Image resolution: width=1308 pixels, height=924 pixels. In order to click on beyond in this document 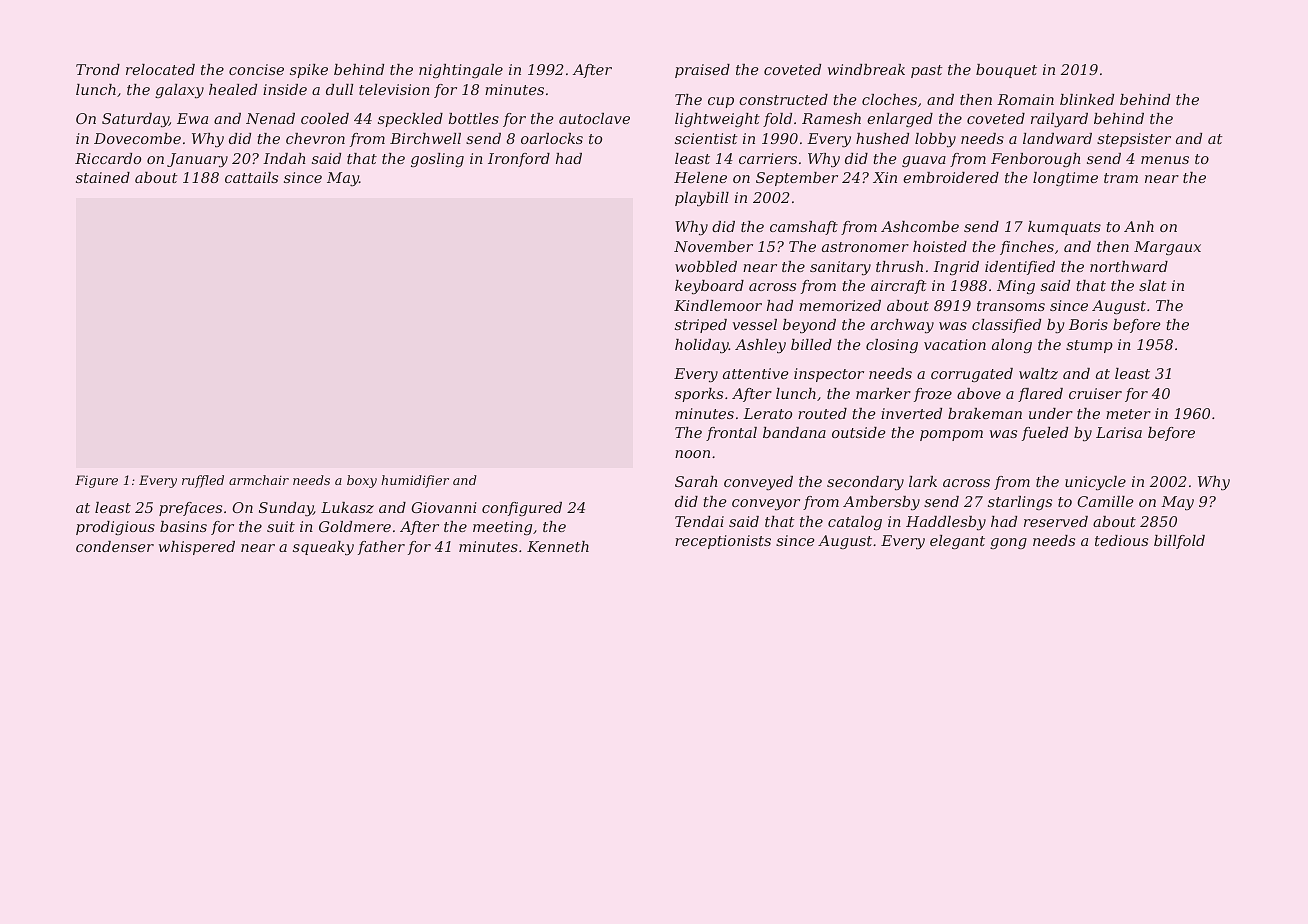, I will do `click(809, 326)`.
